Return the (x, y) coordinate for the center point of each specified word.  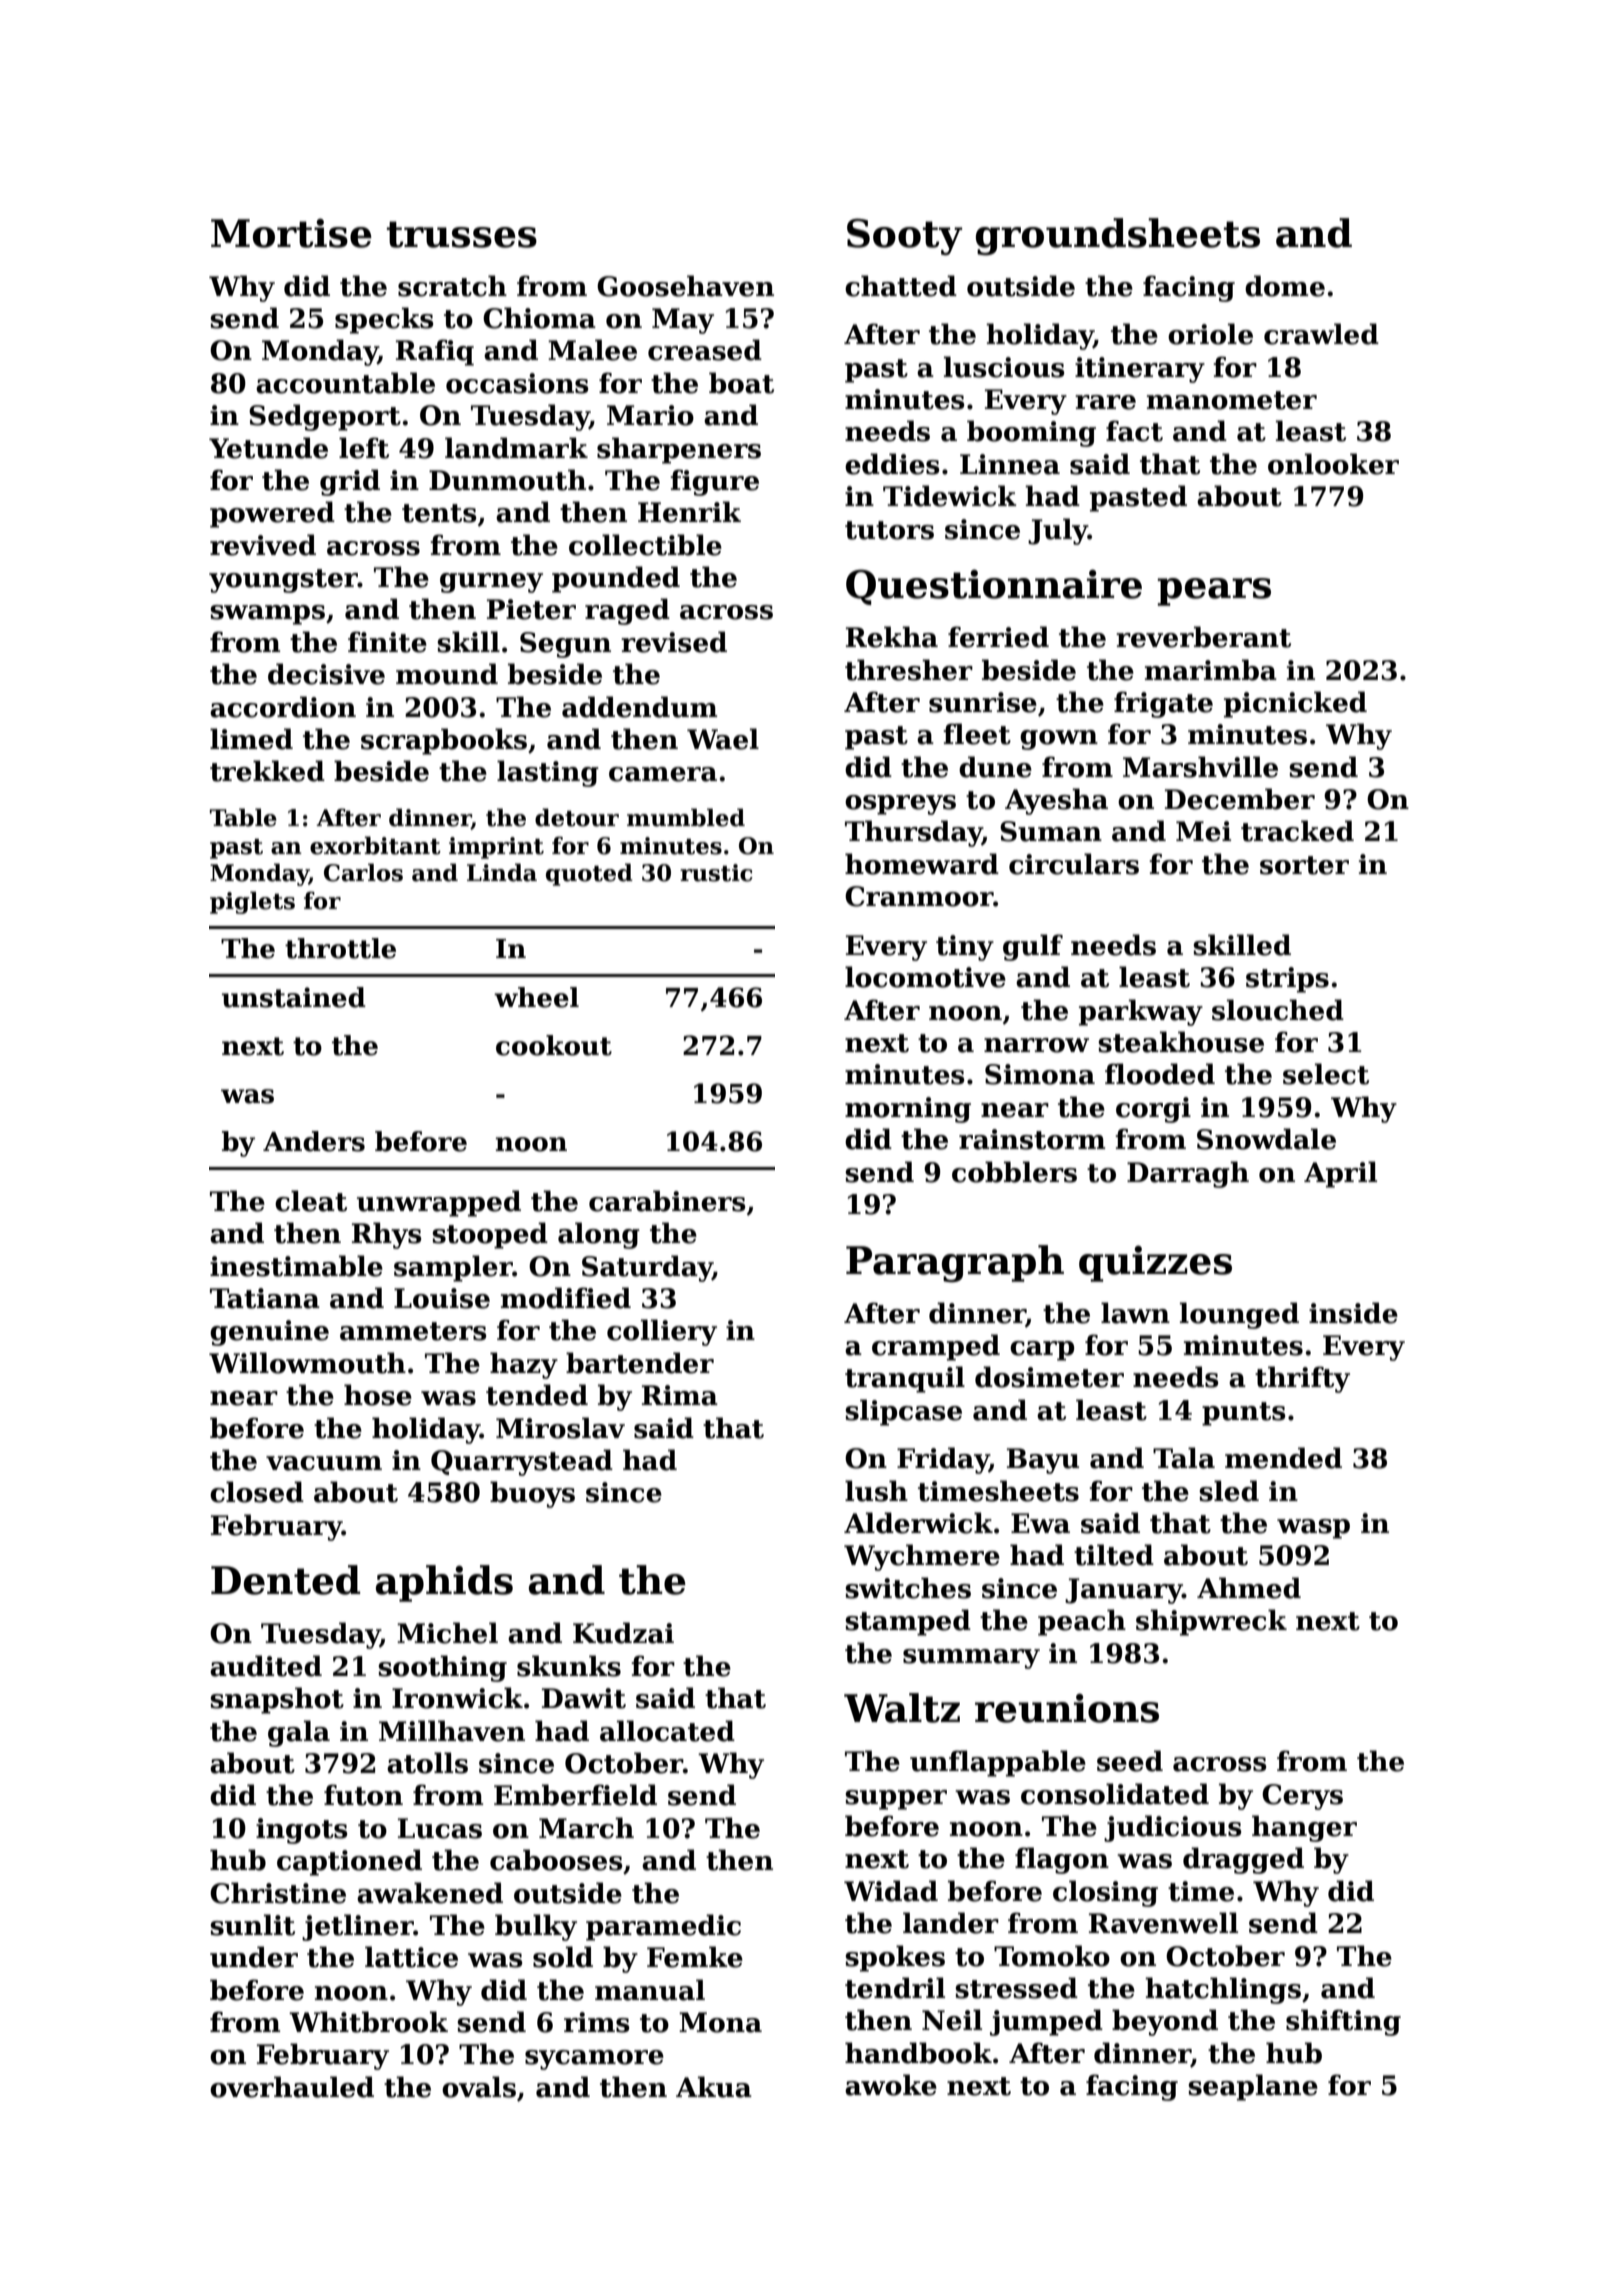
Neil (952, 2020)
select (1326, 1074)
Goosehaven (685, 286)
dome (1285, 286)
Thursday (913, 833)
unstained (294, 997)
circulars (1074, 864)
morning (908, 1110)
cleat (311, 1201)
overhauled (292, 2087)
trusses (462, 234)
